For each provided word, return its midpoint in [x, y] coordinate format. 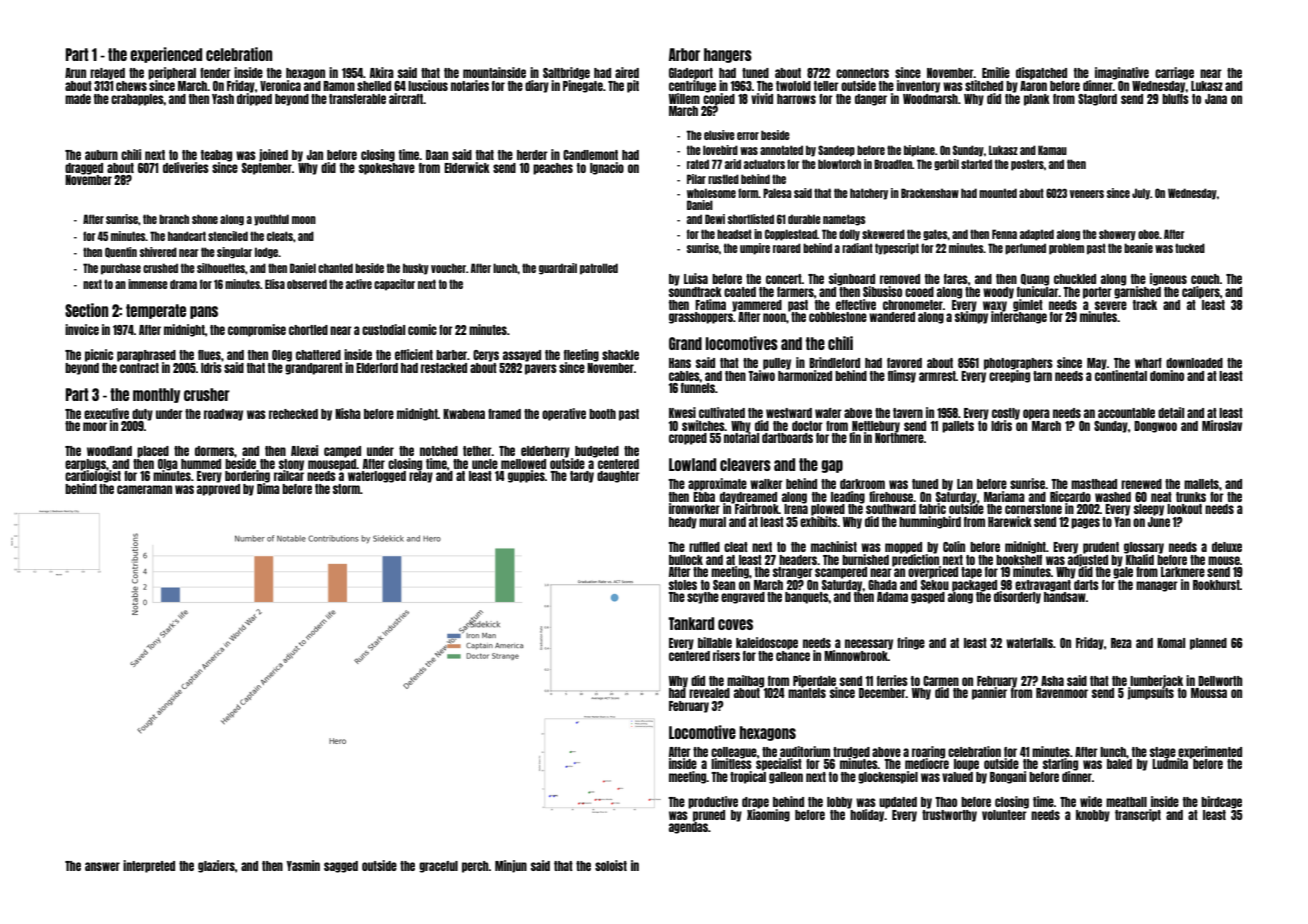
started [976, 164]
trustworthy [949, 816]
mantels [807, 693]
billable [715, 642]
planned [1208, 644]
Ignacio [607, 168]
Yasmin [303, 865]
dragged [84, 169]
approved [218, 490]
